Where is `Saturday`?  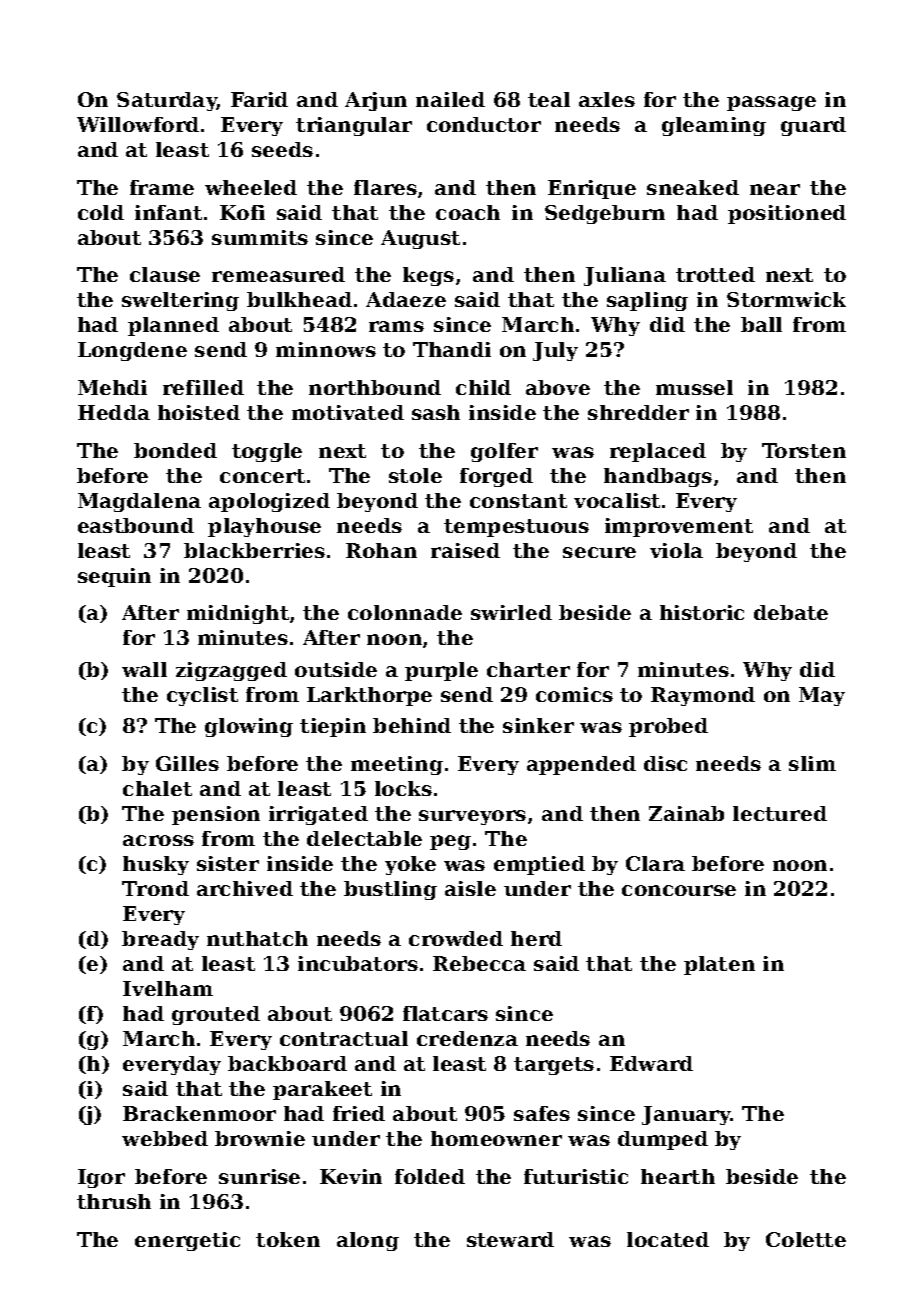
Saturday is located at coordinates (167, 101).
